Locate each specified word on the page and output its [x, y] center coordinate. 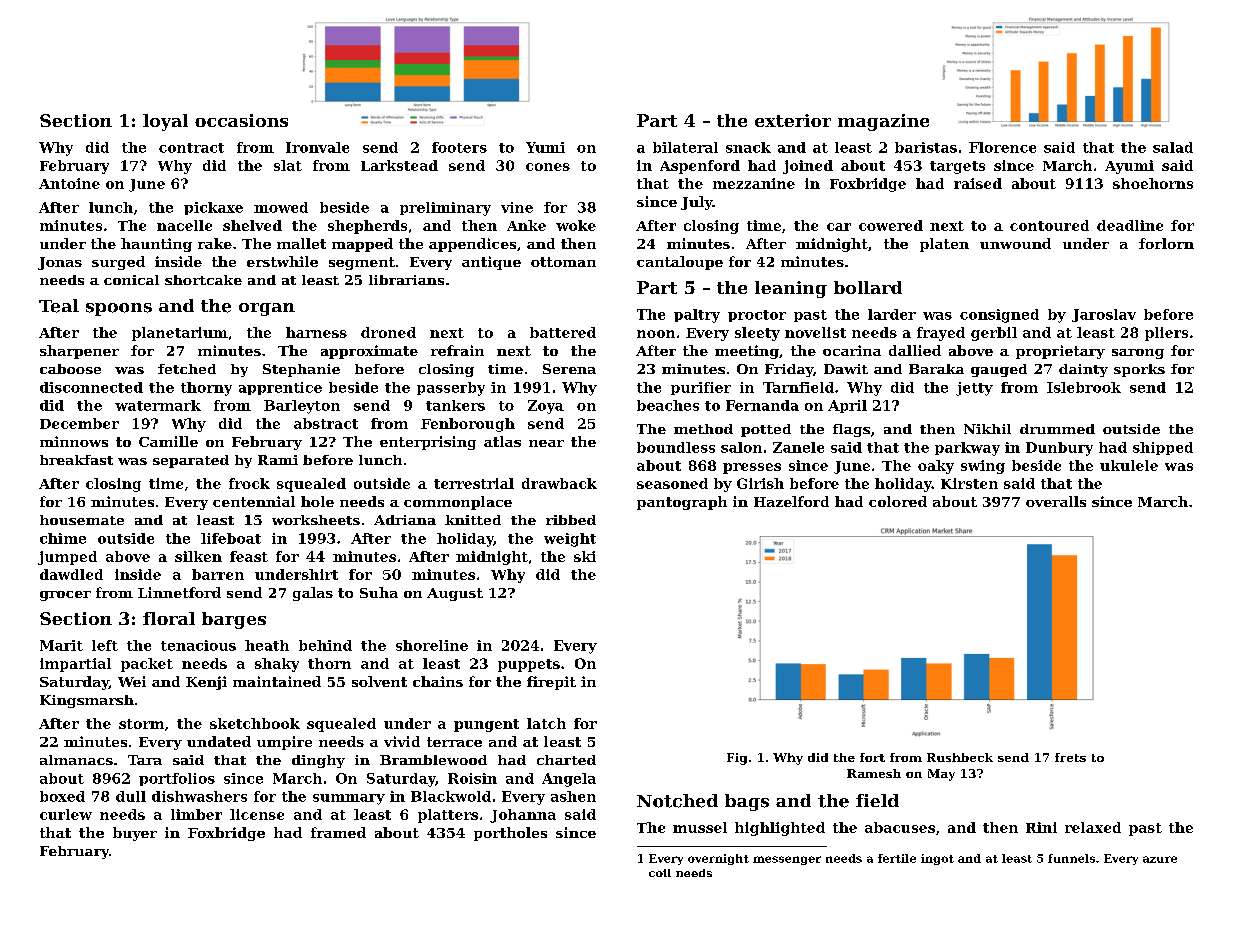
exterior [793, 120]
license [257, 814]
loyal [165, 122]
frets [1070, 757]
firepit [551, 683]
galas [313, 594]
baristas [926, 147]
